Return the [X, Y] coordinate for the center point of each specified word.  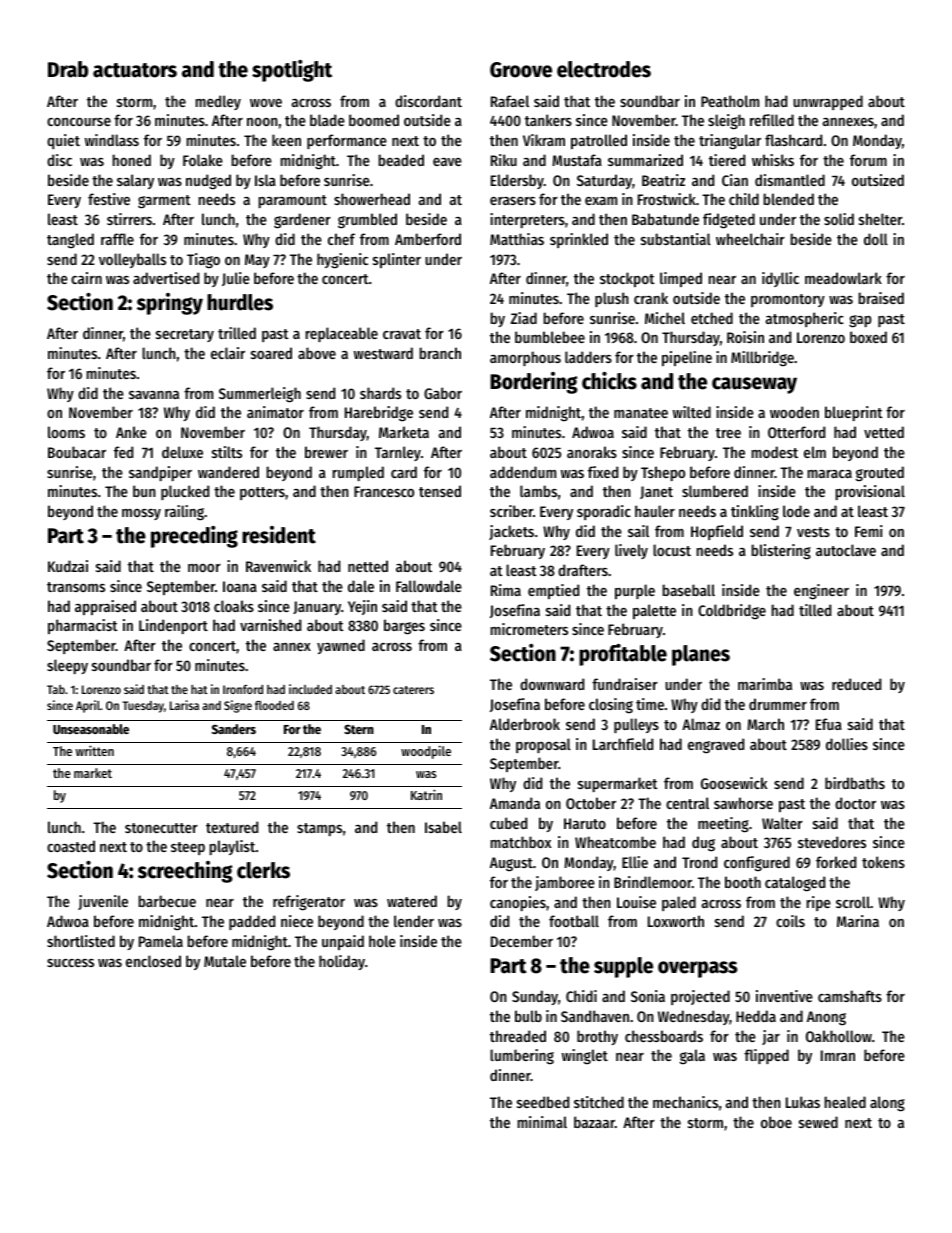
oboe [776, 1122]
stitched [599, 1102]
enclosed [153, 961]
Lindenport [173, 626]
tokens [883, 862]
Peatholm [730, 101]
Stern [359, 729]
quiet [63, 141]
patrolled [599, 141]
